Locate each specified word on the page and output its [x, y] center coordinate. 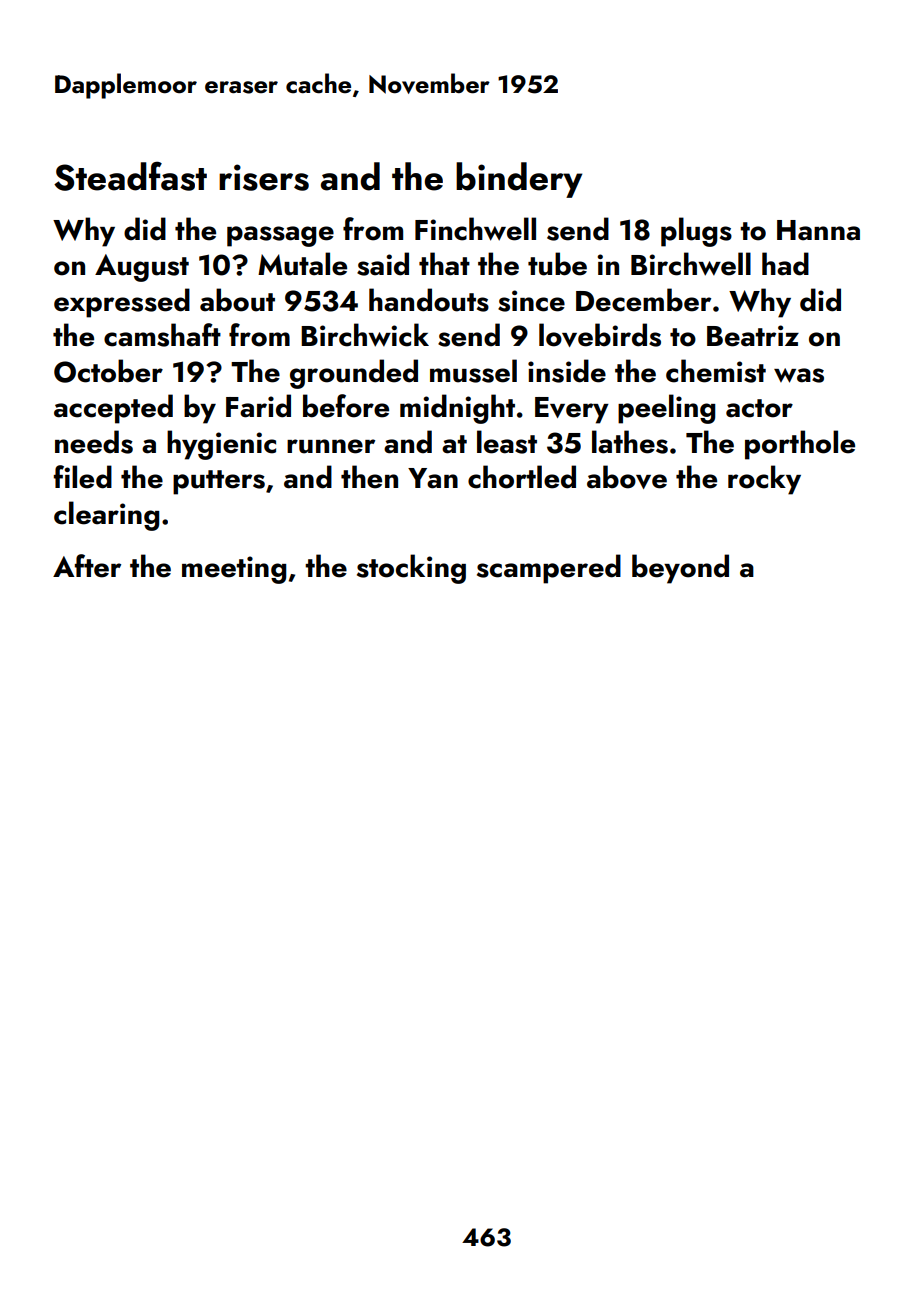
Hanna [818, 230]
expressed [122, 303]
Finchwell [475, 229]
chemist [716, 371]
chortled [522, 477]
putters [219, 482]
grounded [354, 374]
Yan [433, 478]
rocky [764, 480]
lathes [630, 442]
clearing [106, 516]
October [108, 371]
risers [264, 177]
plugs [696, 232]
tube [557, 264]
